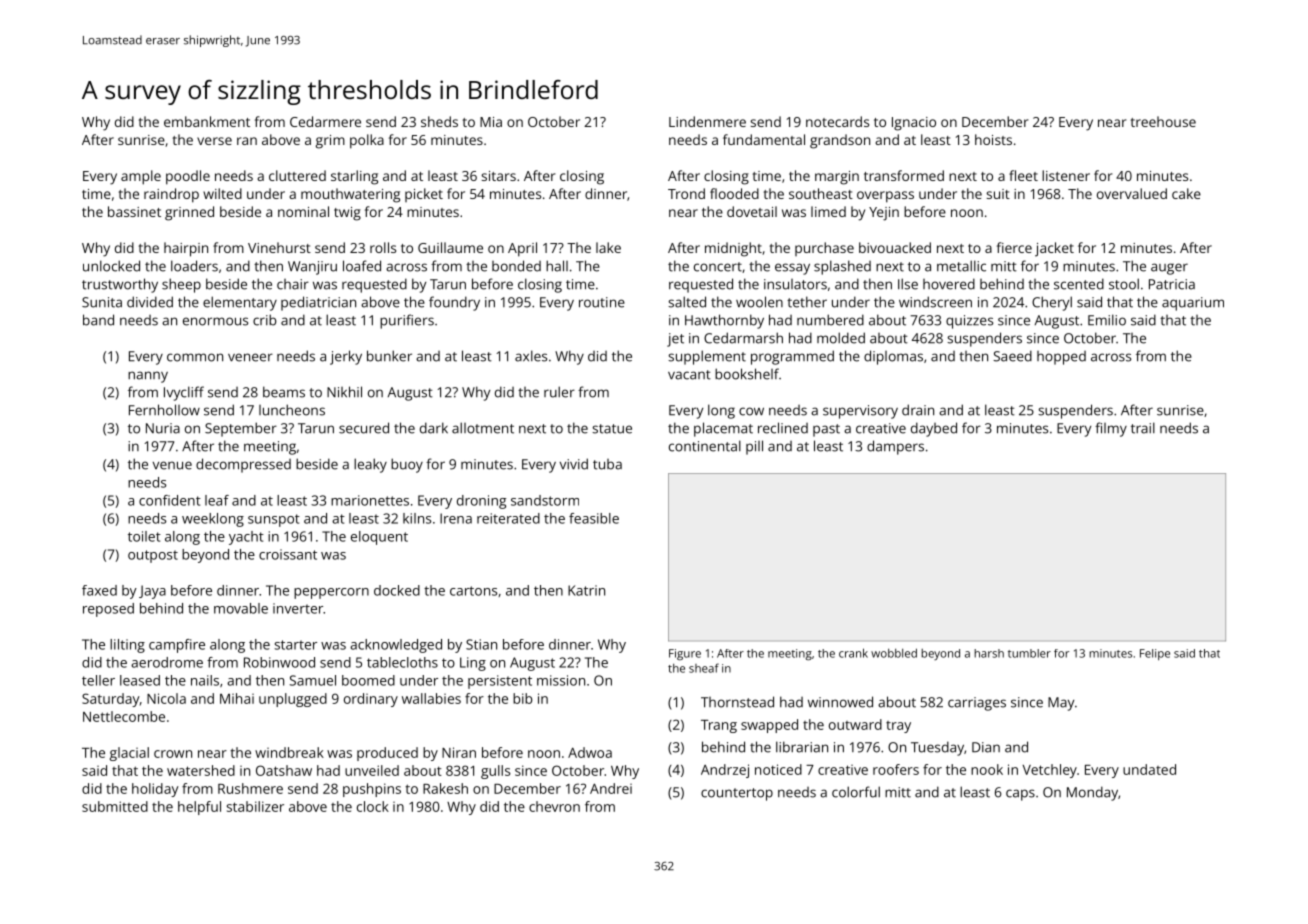 The width and height of the image is (1308, 924). Describe the element at coordinates (586, 590) in the image. I see `Katrin` at that location.
